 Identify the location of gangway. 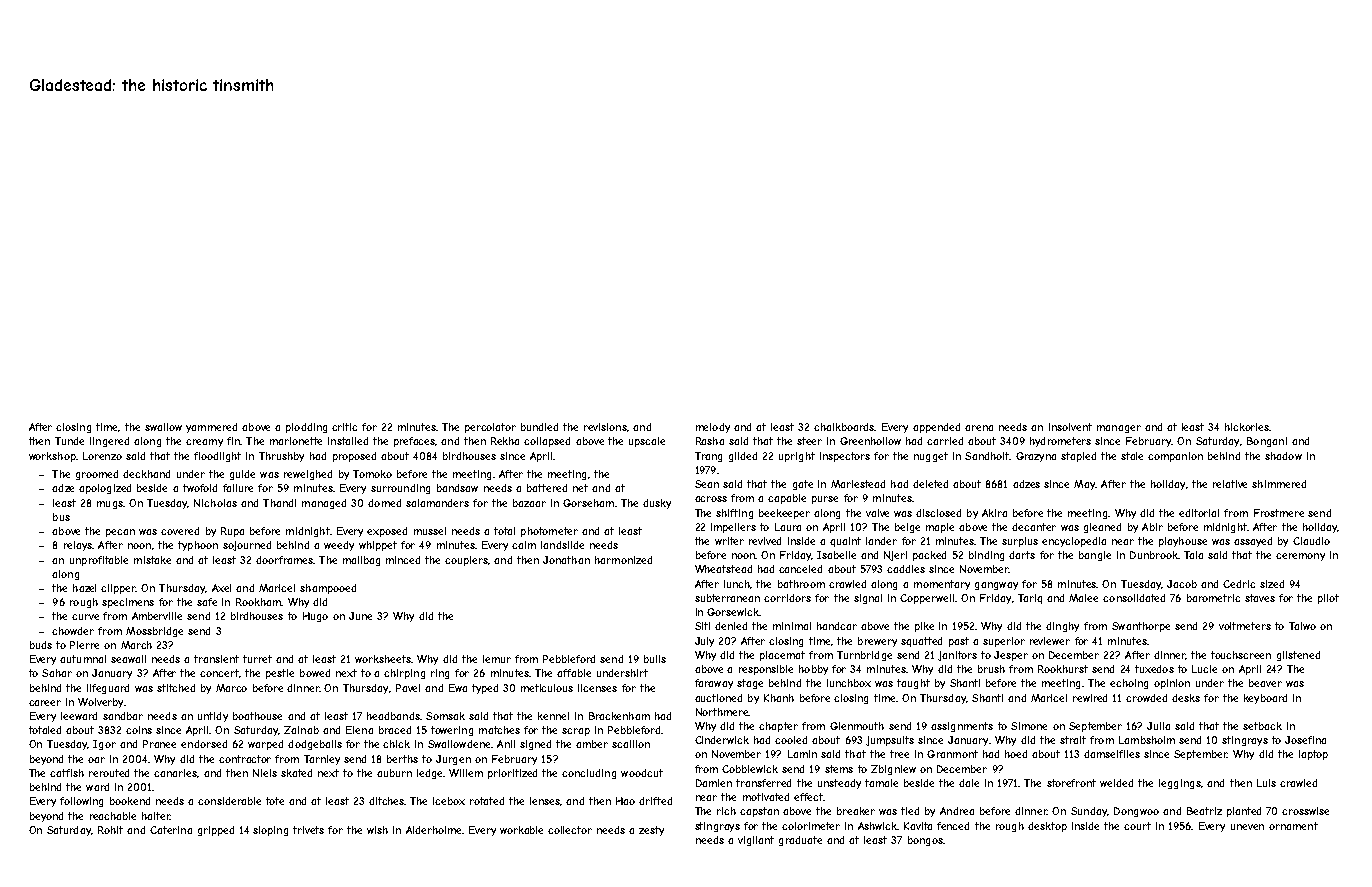
(996, 586).
